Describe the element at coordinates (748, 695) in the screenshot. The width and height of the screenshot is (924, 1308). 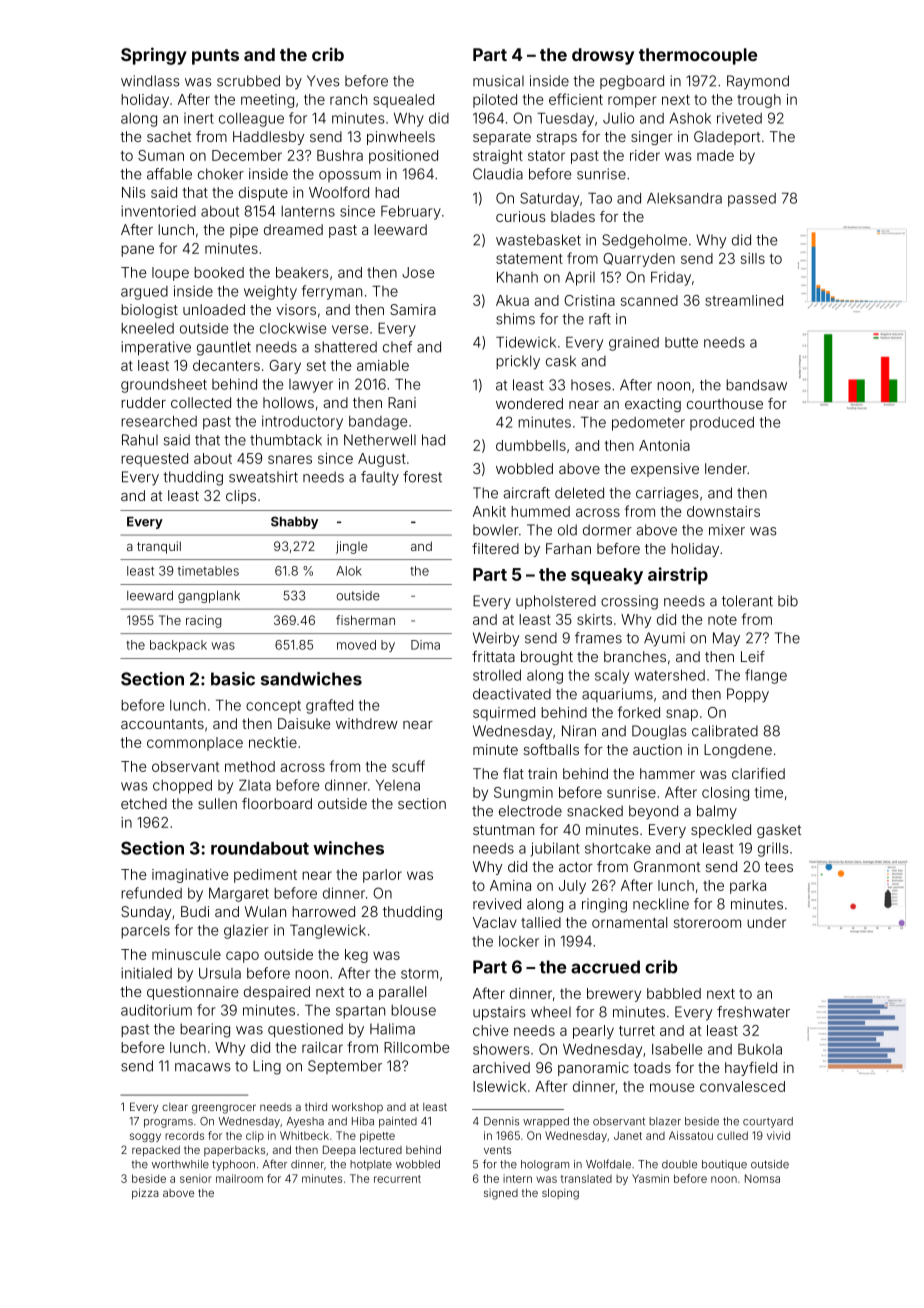
I see `Poppy` at that location.
